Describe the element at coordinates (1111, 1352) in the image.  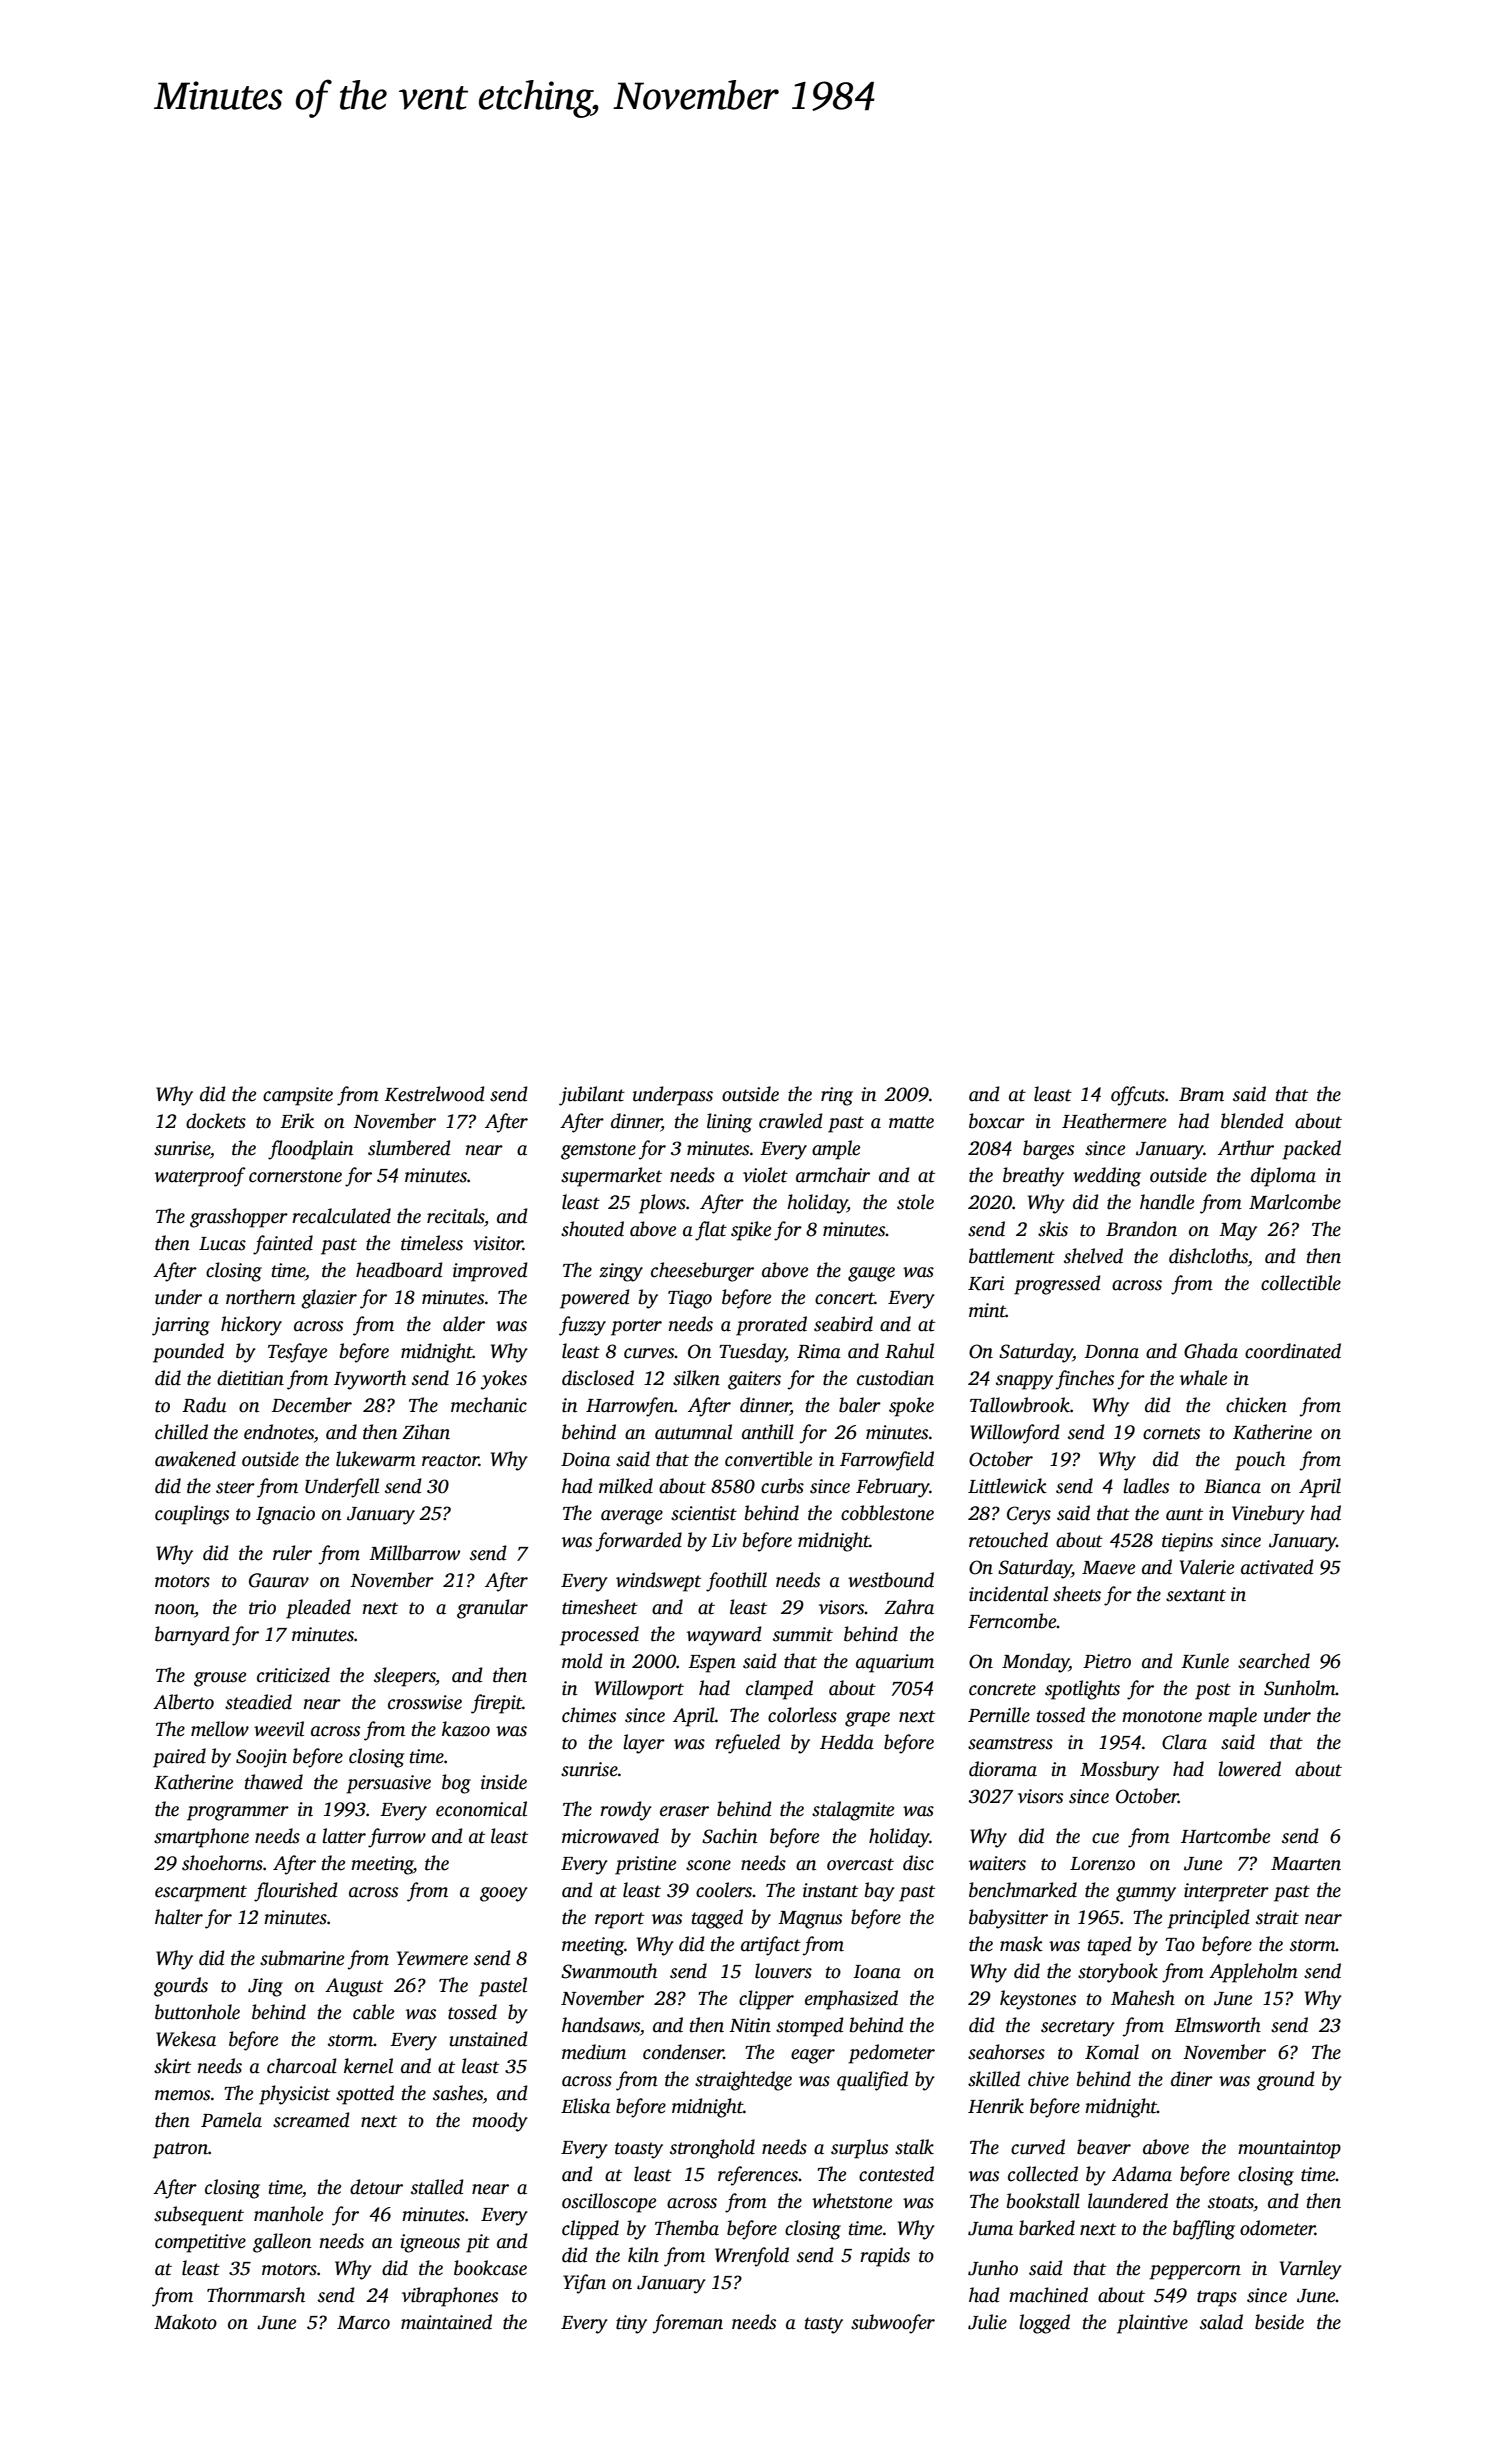
I see `Donna` at that location.
